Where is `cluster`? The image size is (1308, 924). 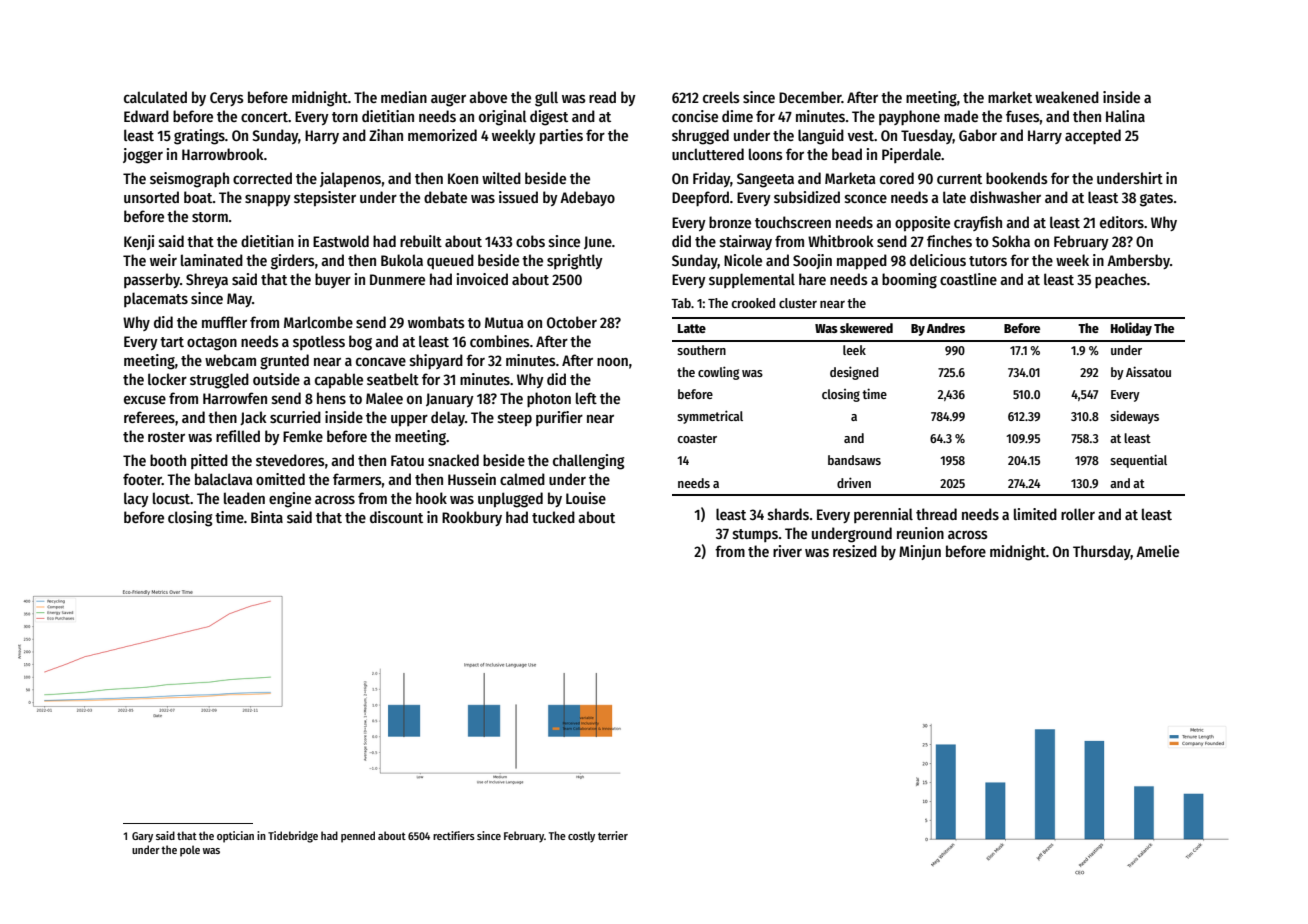
cluster is located at coordinates (798, 303).
